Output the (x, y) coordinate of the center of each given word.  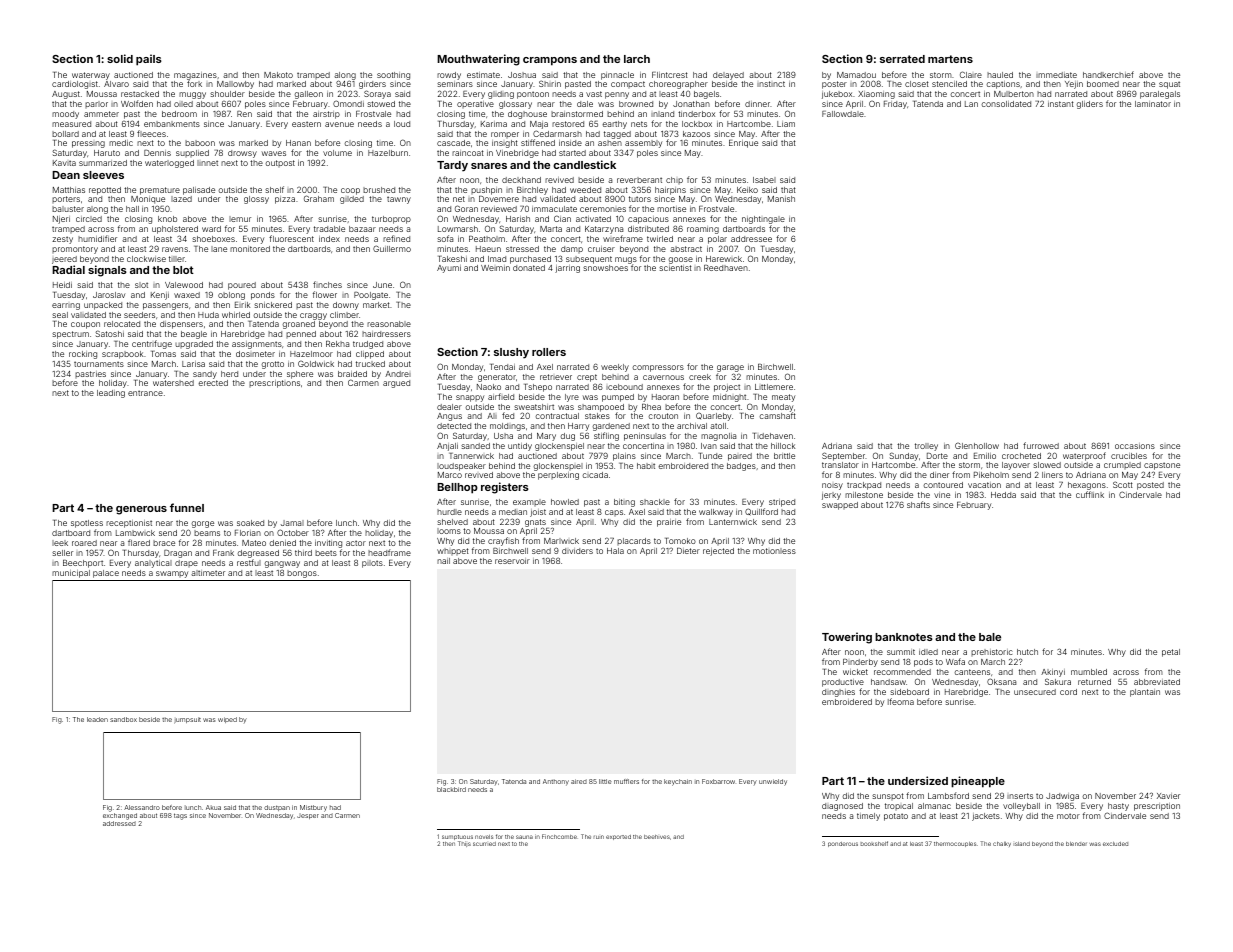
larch (637, 59)
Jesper (308, 816)
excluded (1115, 844)
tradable (329, 229)
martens (950, 59)
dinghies (838, 693)
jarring (567, 269)
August (66, 95)
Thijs (464, 844)
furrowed (1041, 445)
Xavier (1168, 796)
